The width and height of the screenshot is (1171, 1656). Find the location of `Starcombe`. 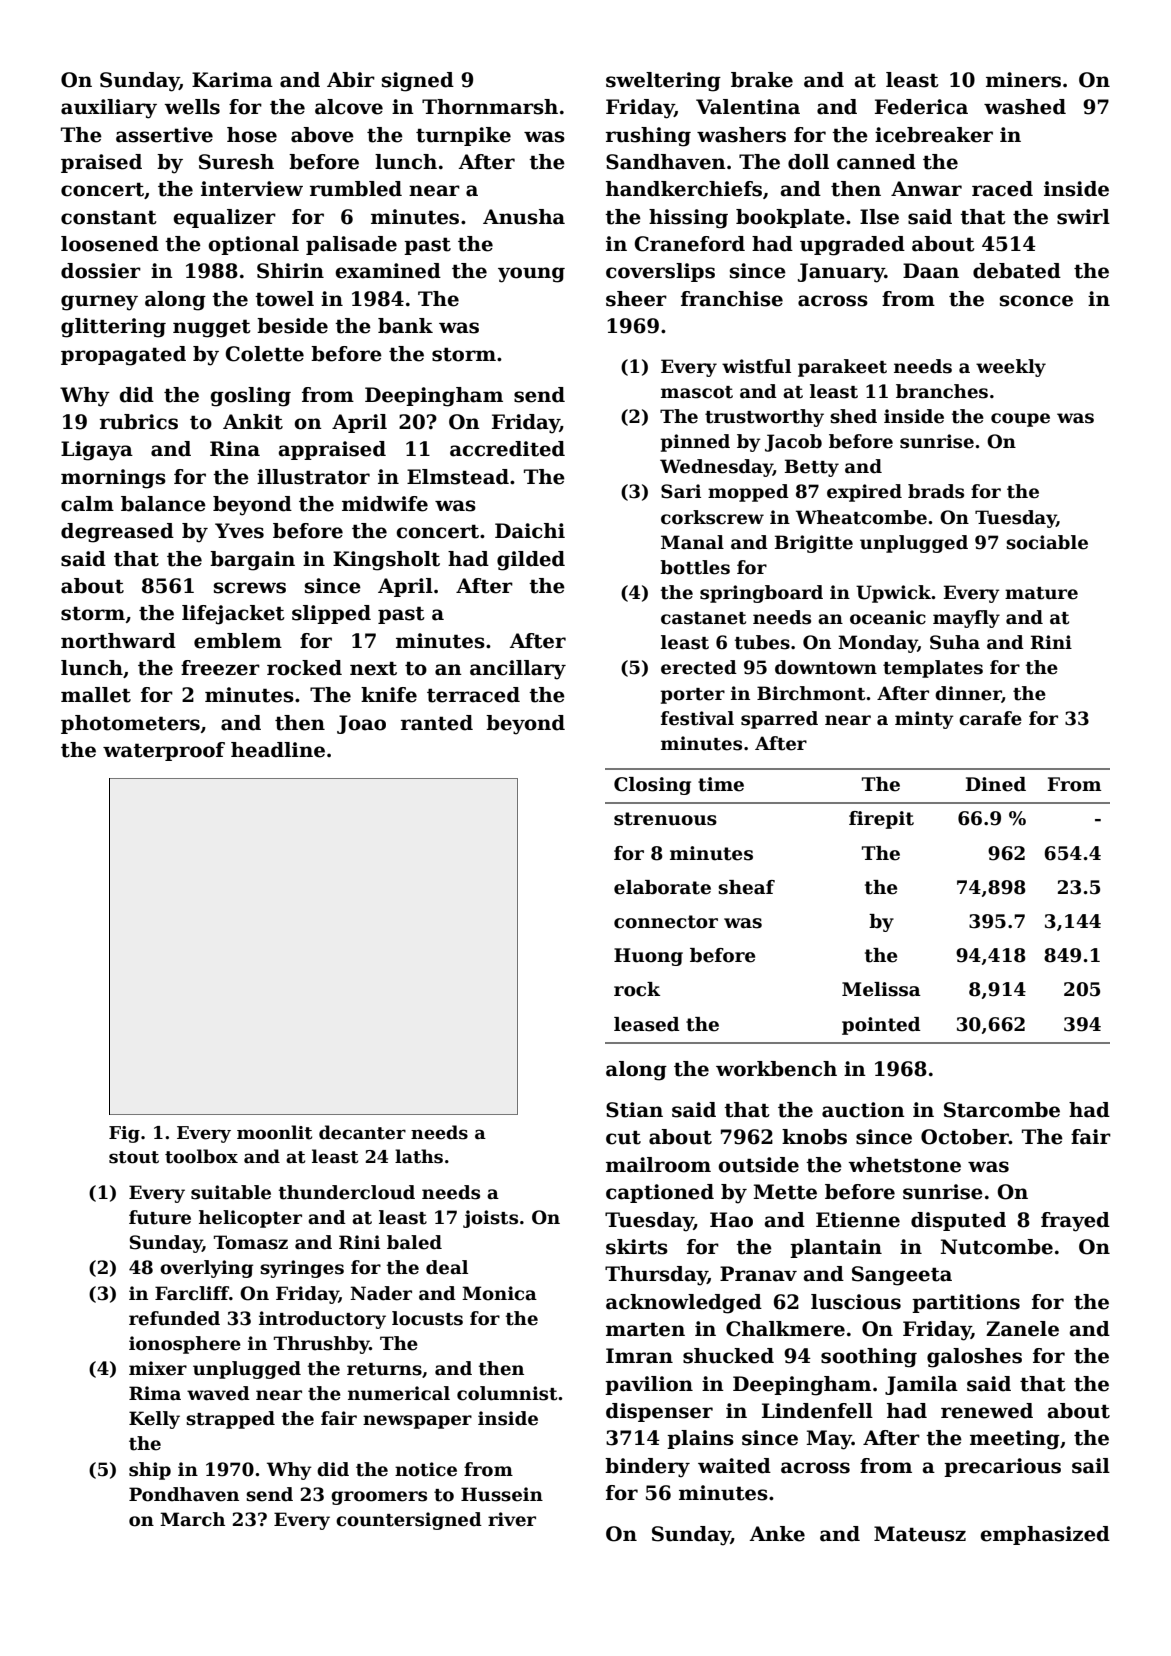

Starcombe is located at coordinates (1002, 1110).
